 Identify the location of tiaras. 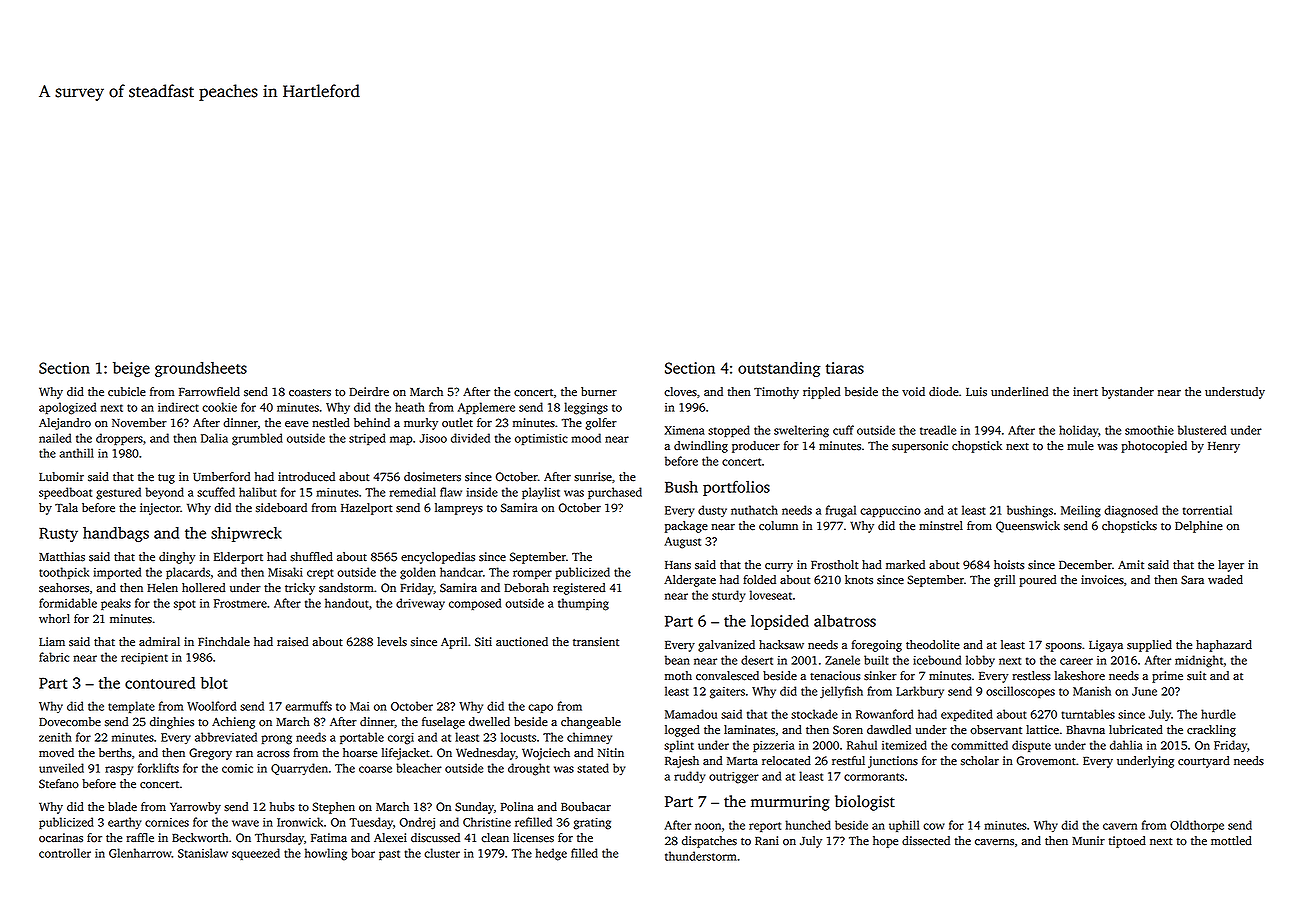
(845, 368).
